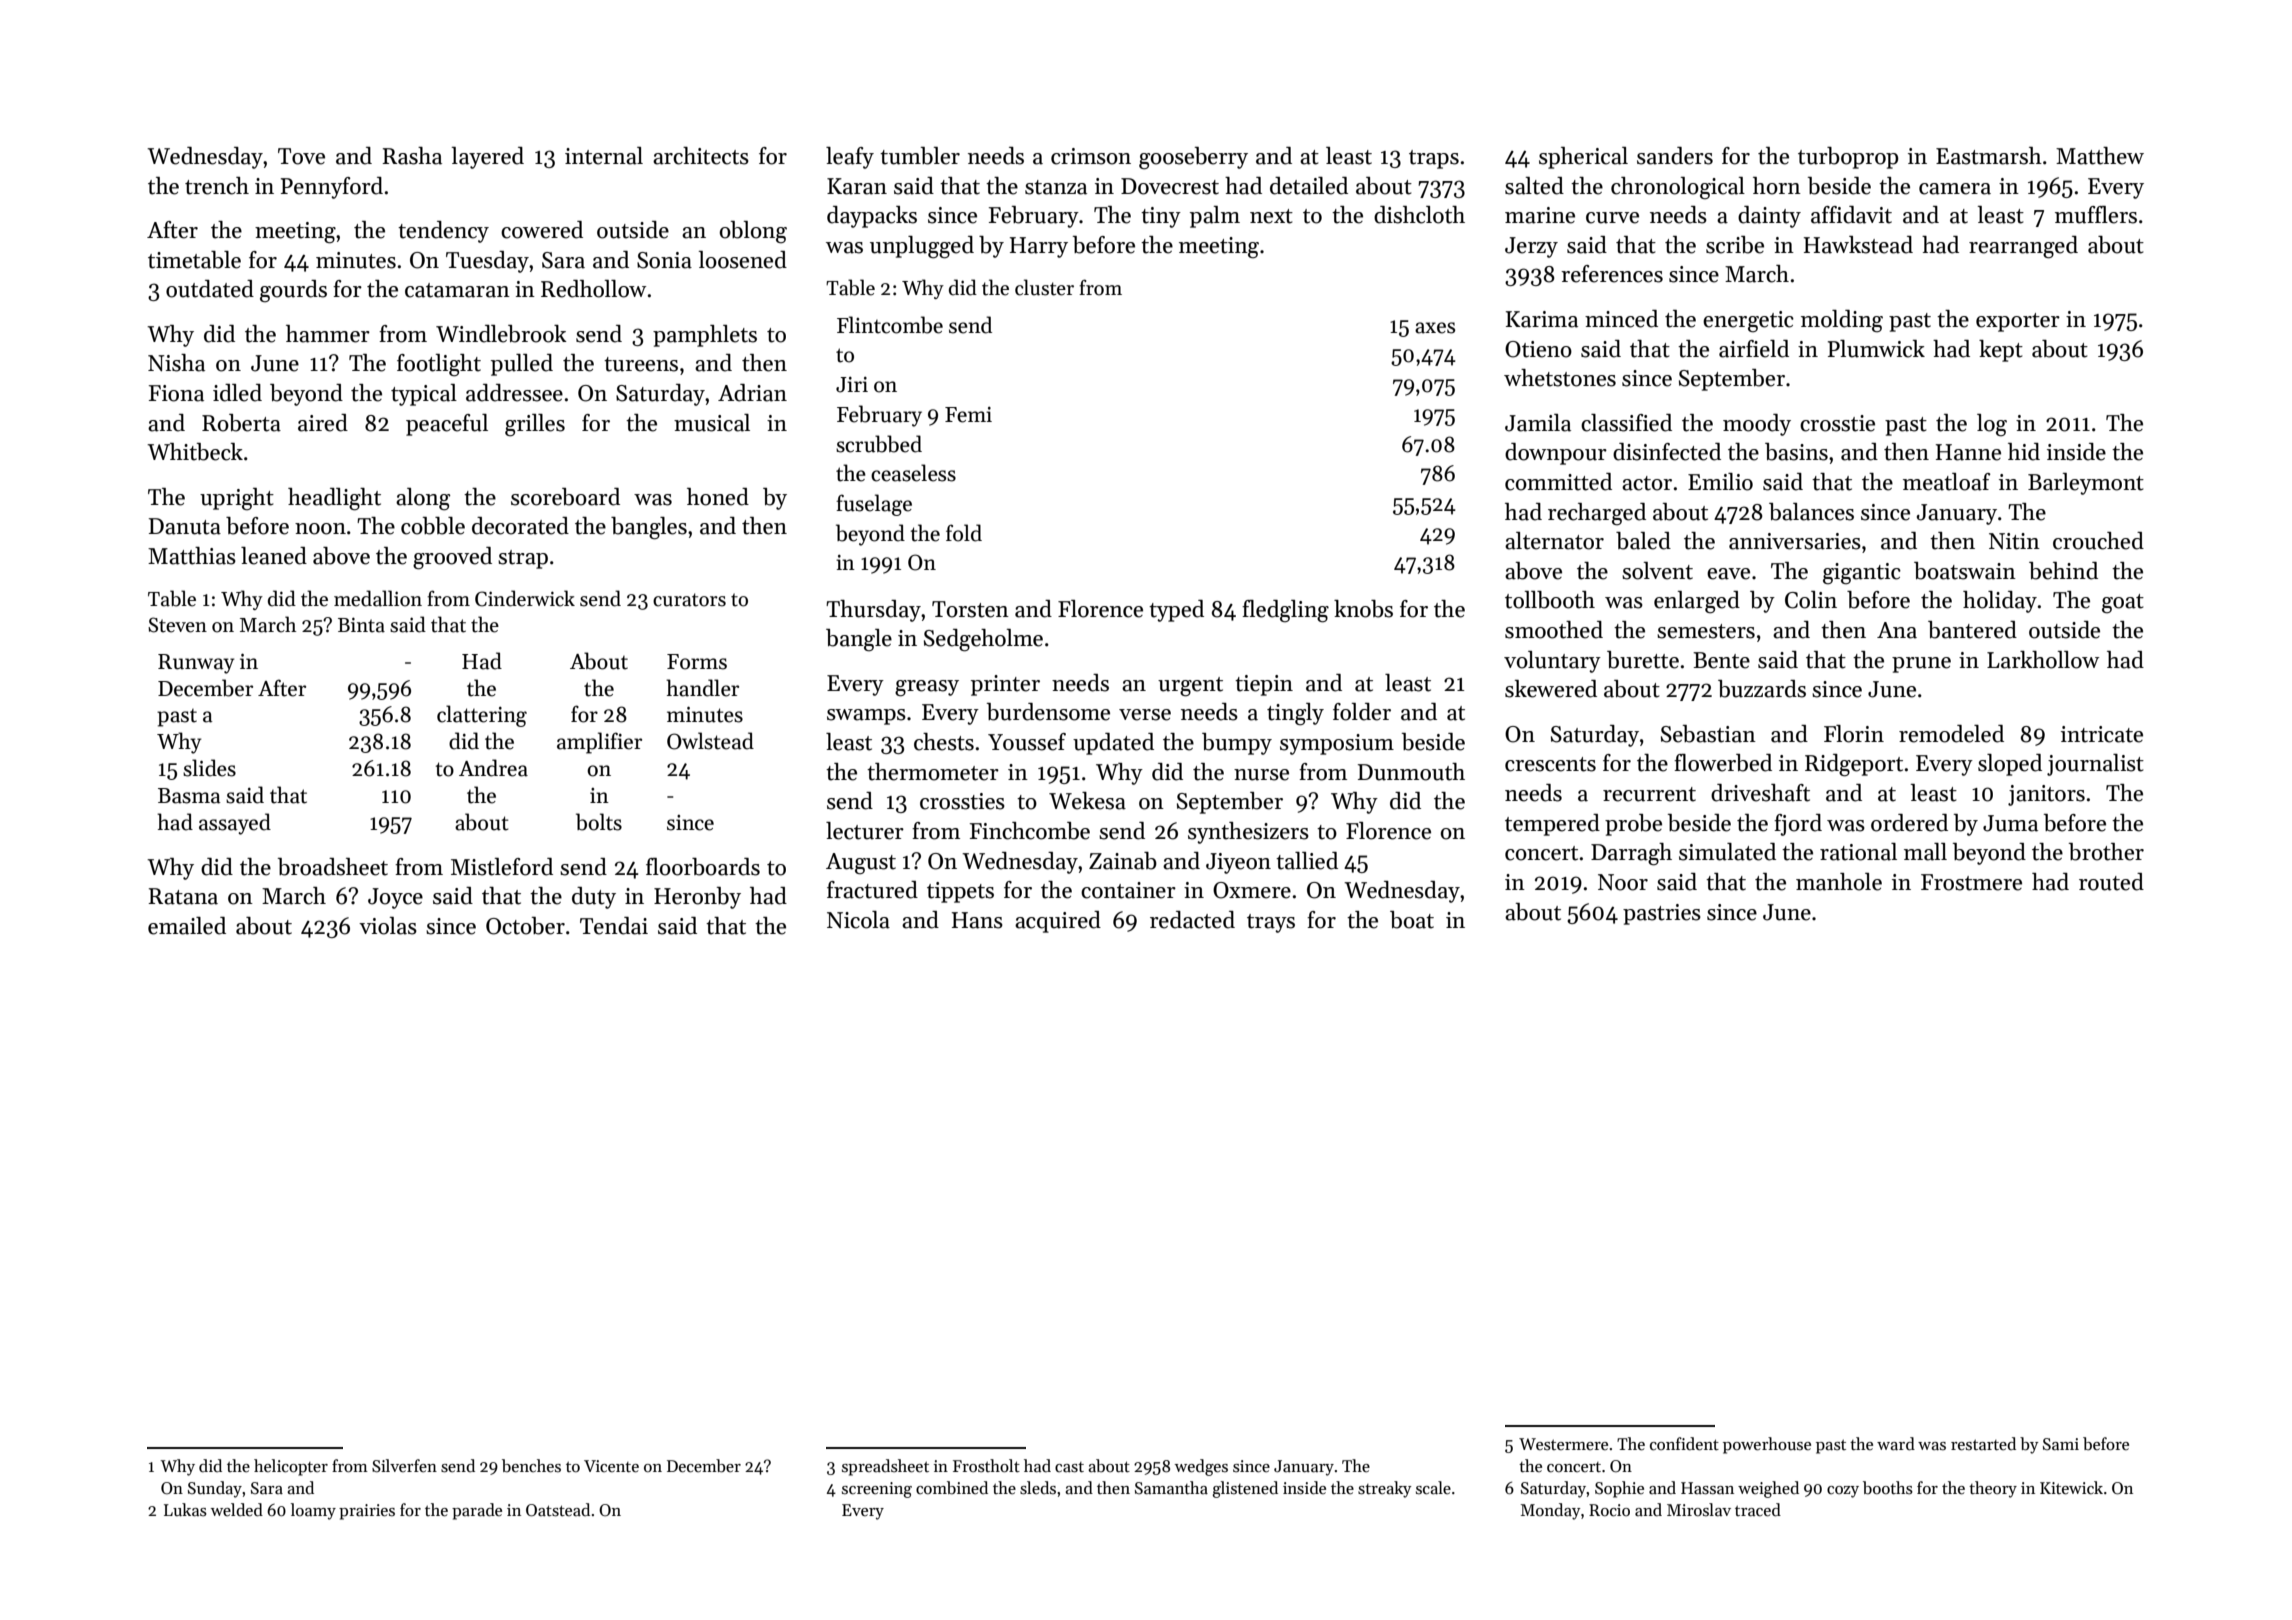  What do you see at coordinates (301, 156) in the screenshot?
I see `Tove` at bounding box center [301, 156].
